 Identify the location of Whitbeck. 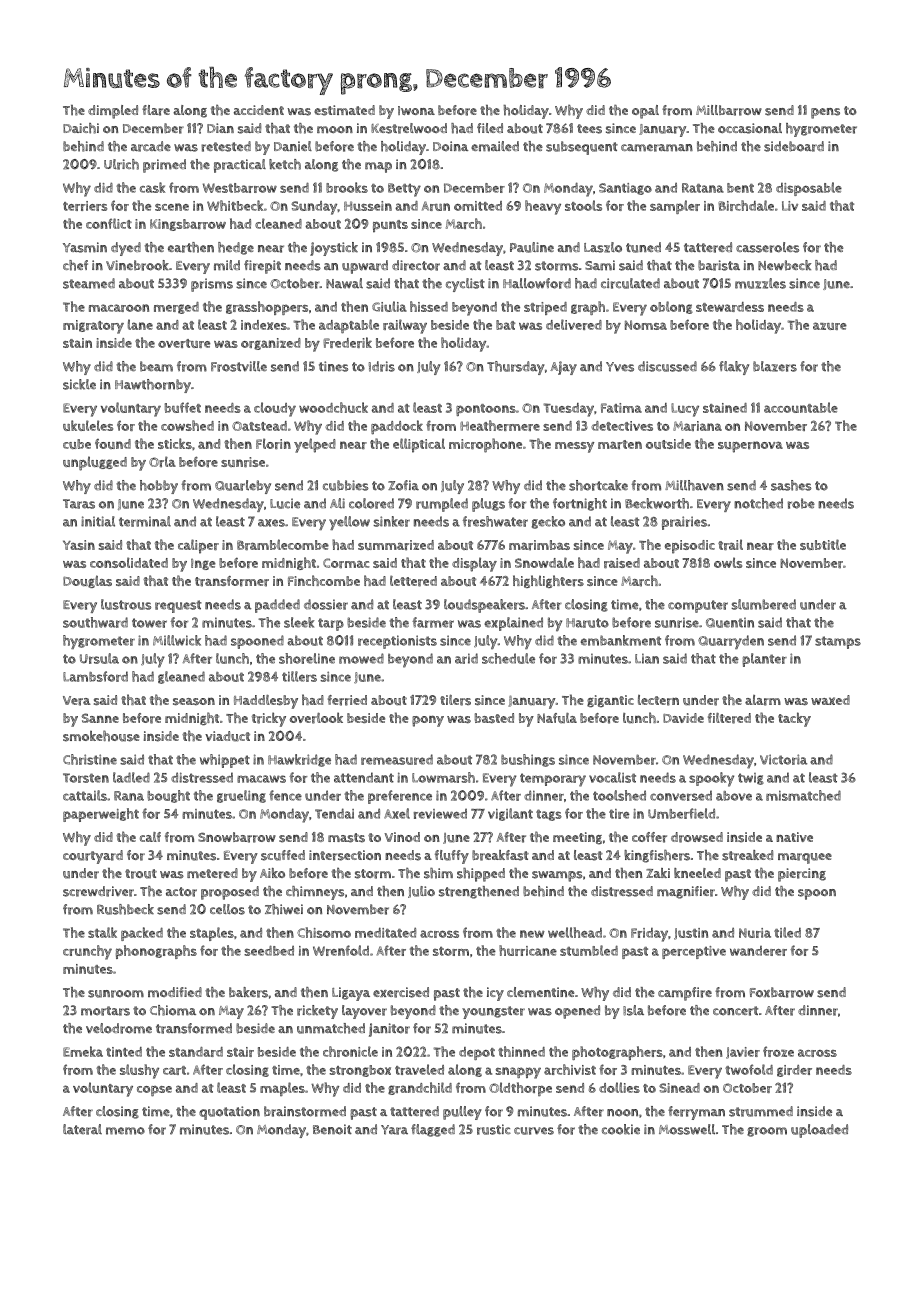
(235, 205).
